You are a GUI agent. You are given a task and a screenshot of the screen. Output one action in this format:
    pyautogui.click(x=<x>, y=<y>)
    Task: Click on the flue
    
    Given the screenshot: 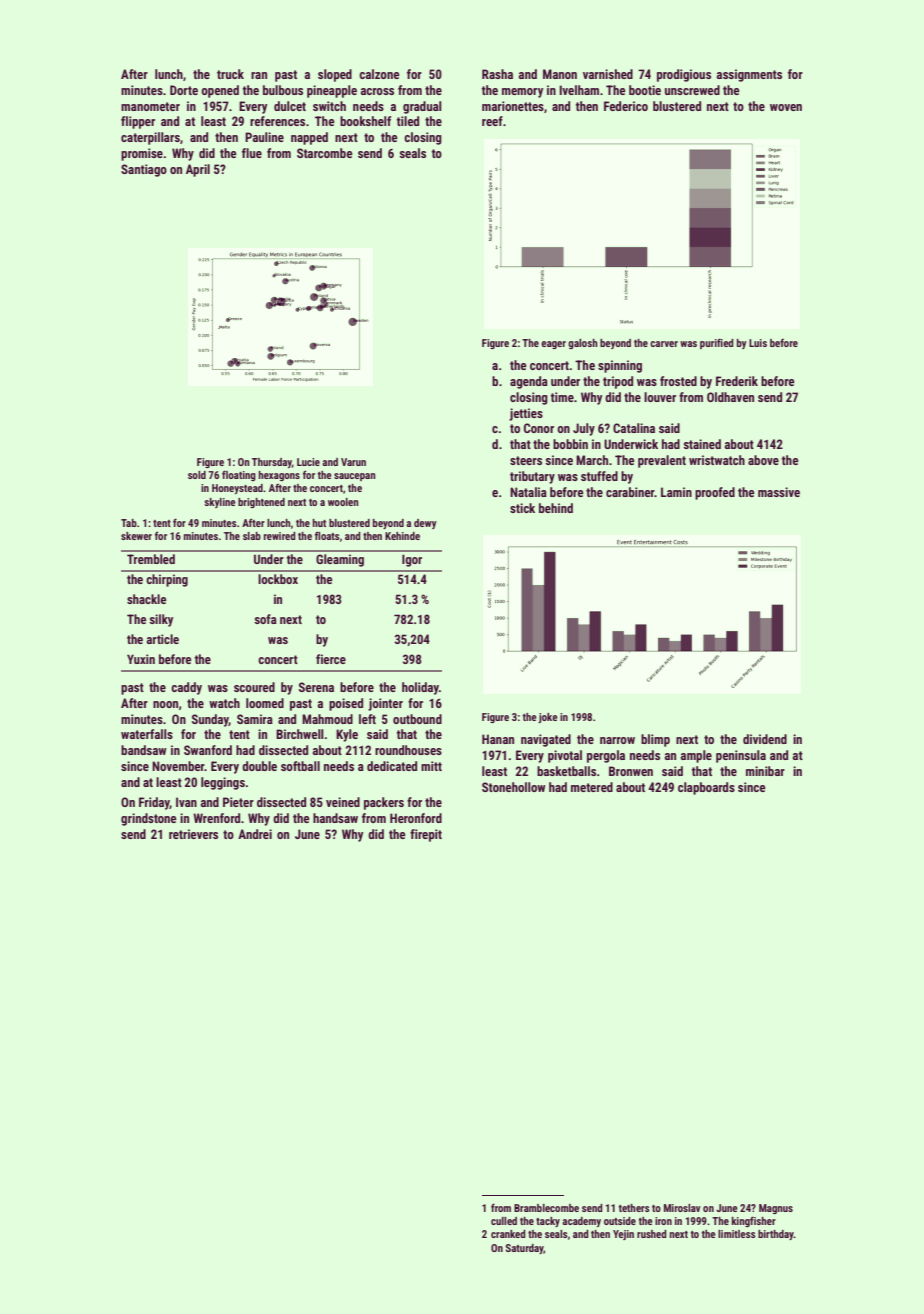 What is the action you would take?
    pyautogui.click(x=252, y=153)
